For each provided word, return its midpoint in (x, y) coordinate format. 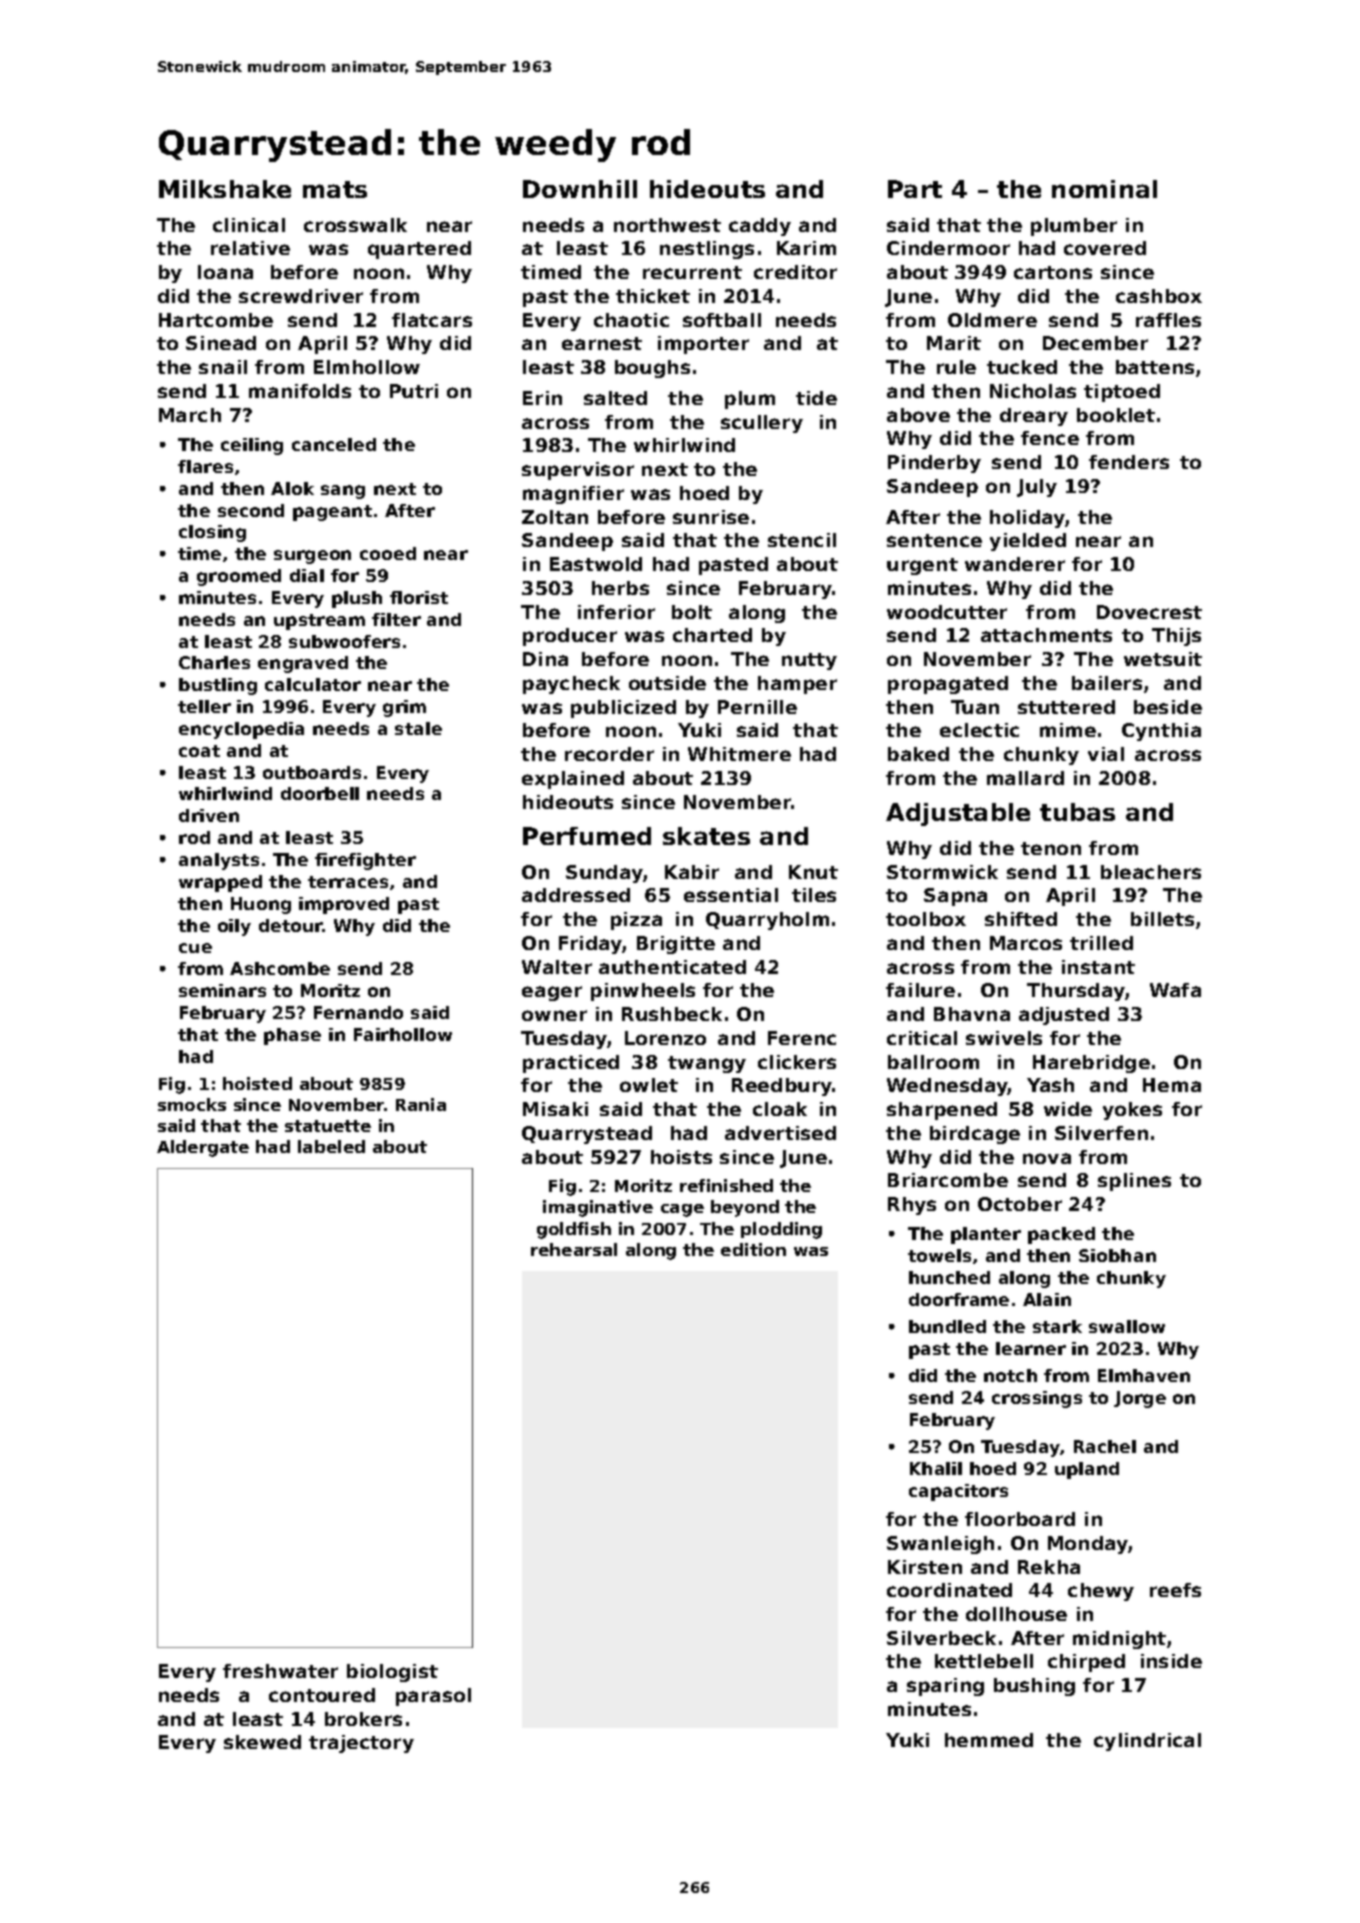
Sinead (221, 343)
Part (915, 189)
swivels (1004, 1038)
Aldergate (203, 1148)
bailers (1107, 683)
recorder (609, 754)
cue (195, 948)
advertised (780, 1133)
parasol (433, 1697)
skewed (262, 1742)
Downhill (580, 189)
